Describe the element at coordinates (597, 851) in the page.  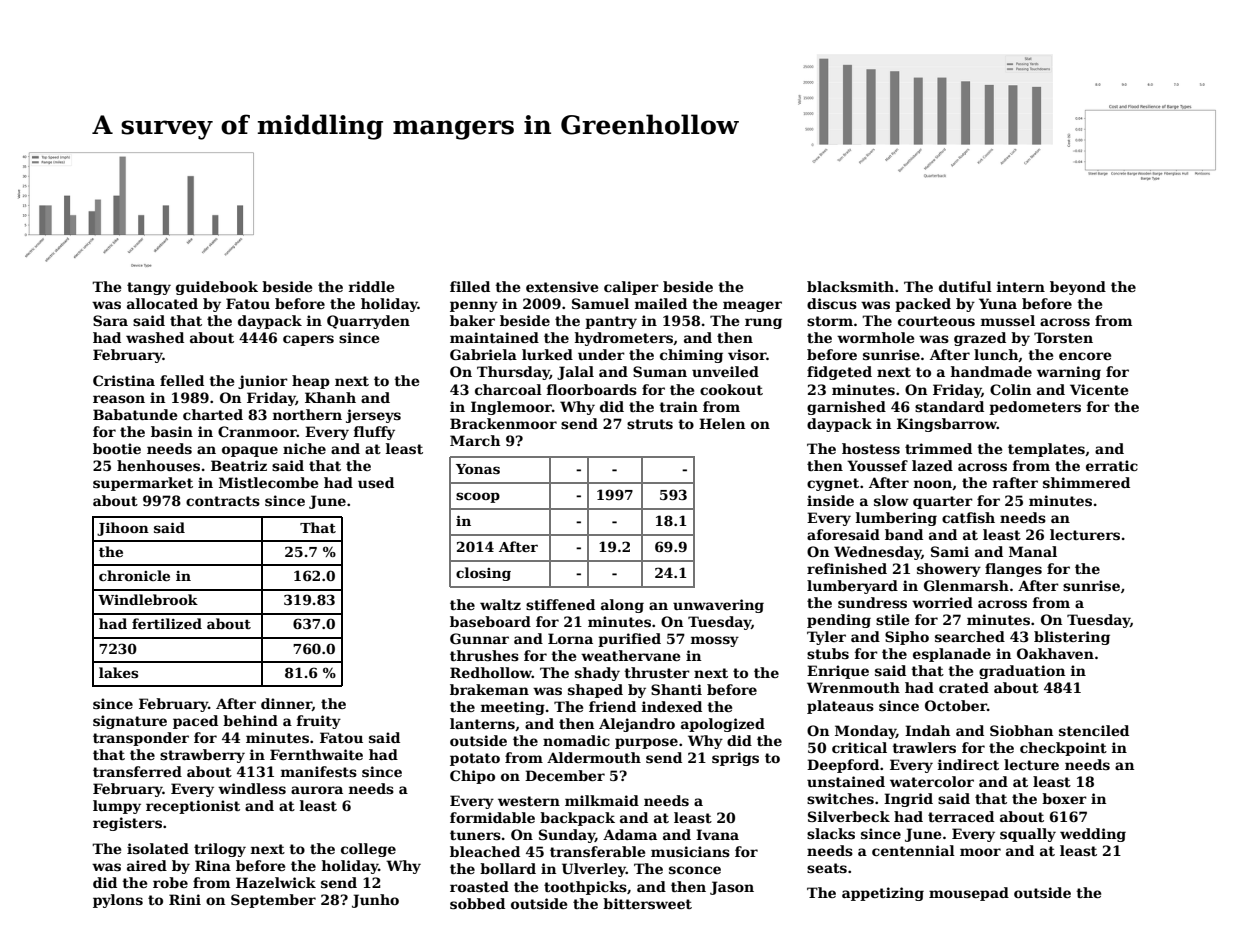
I see `transferable` at that location.
